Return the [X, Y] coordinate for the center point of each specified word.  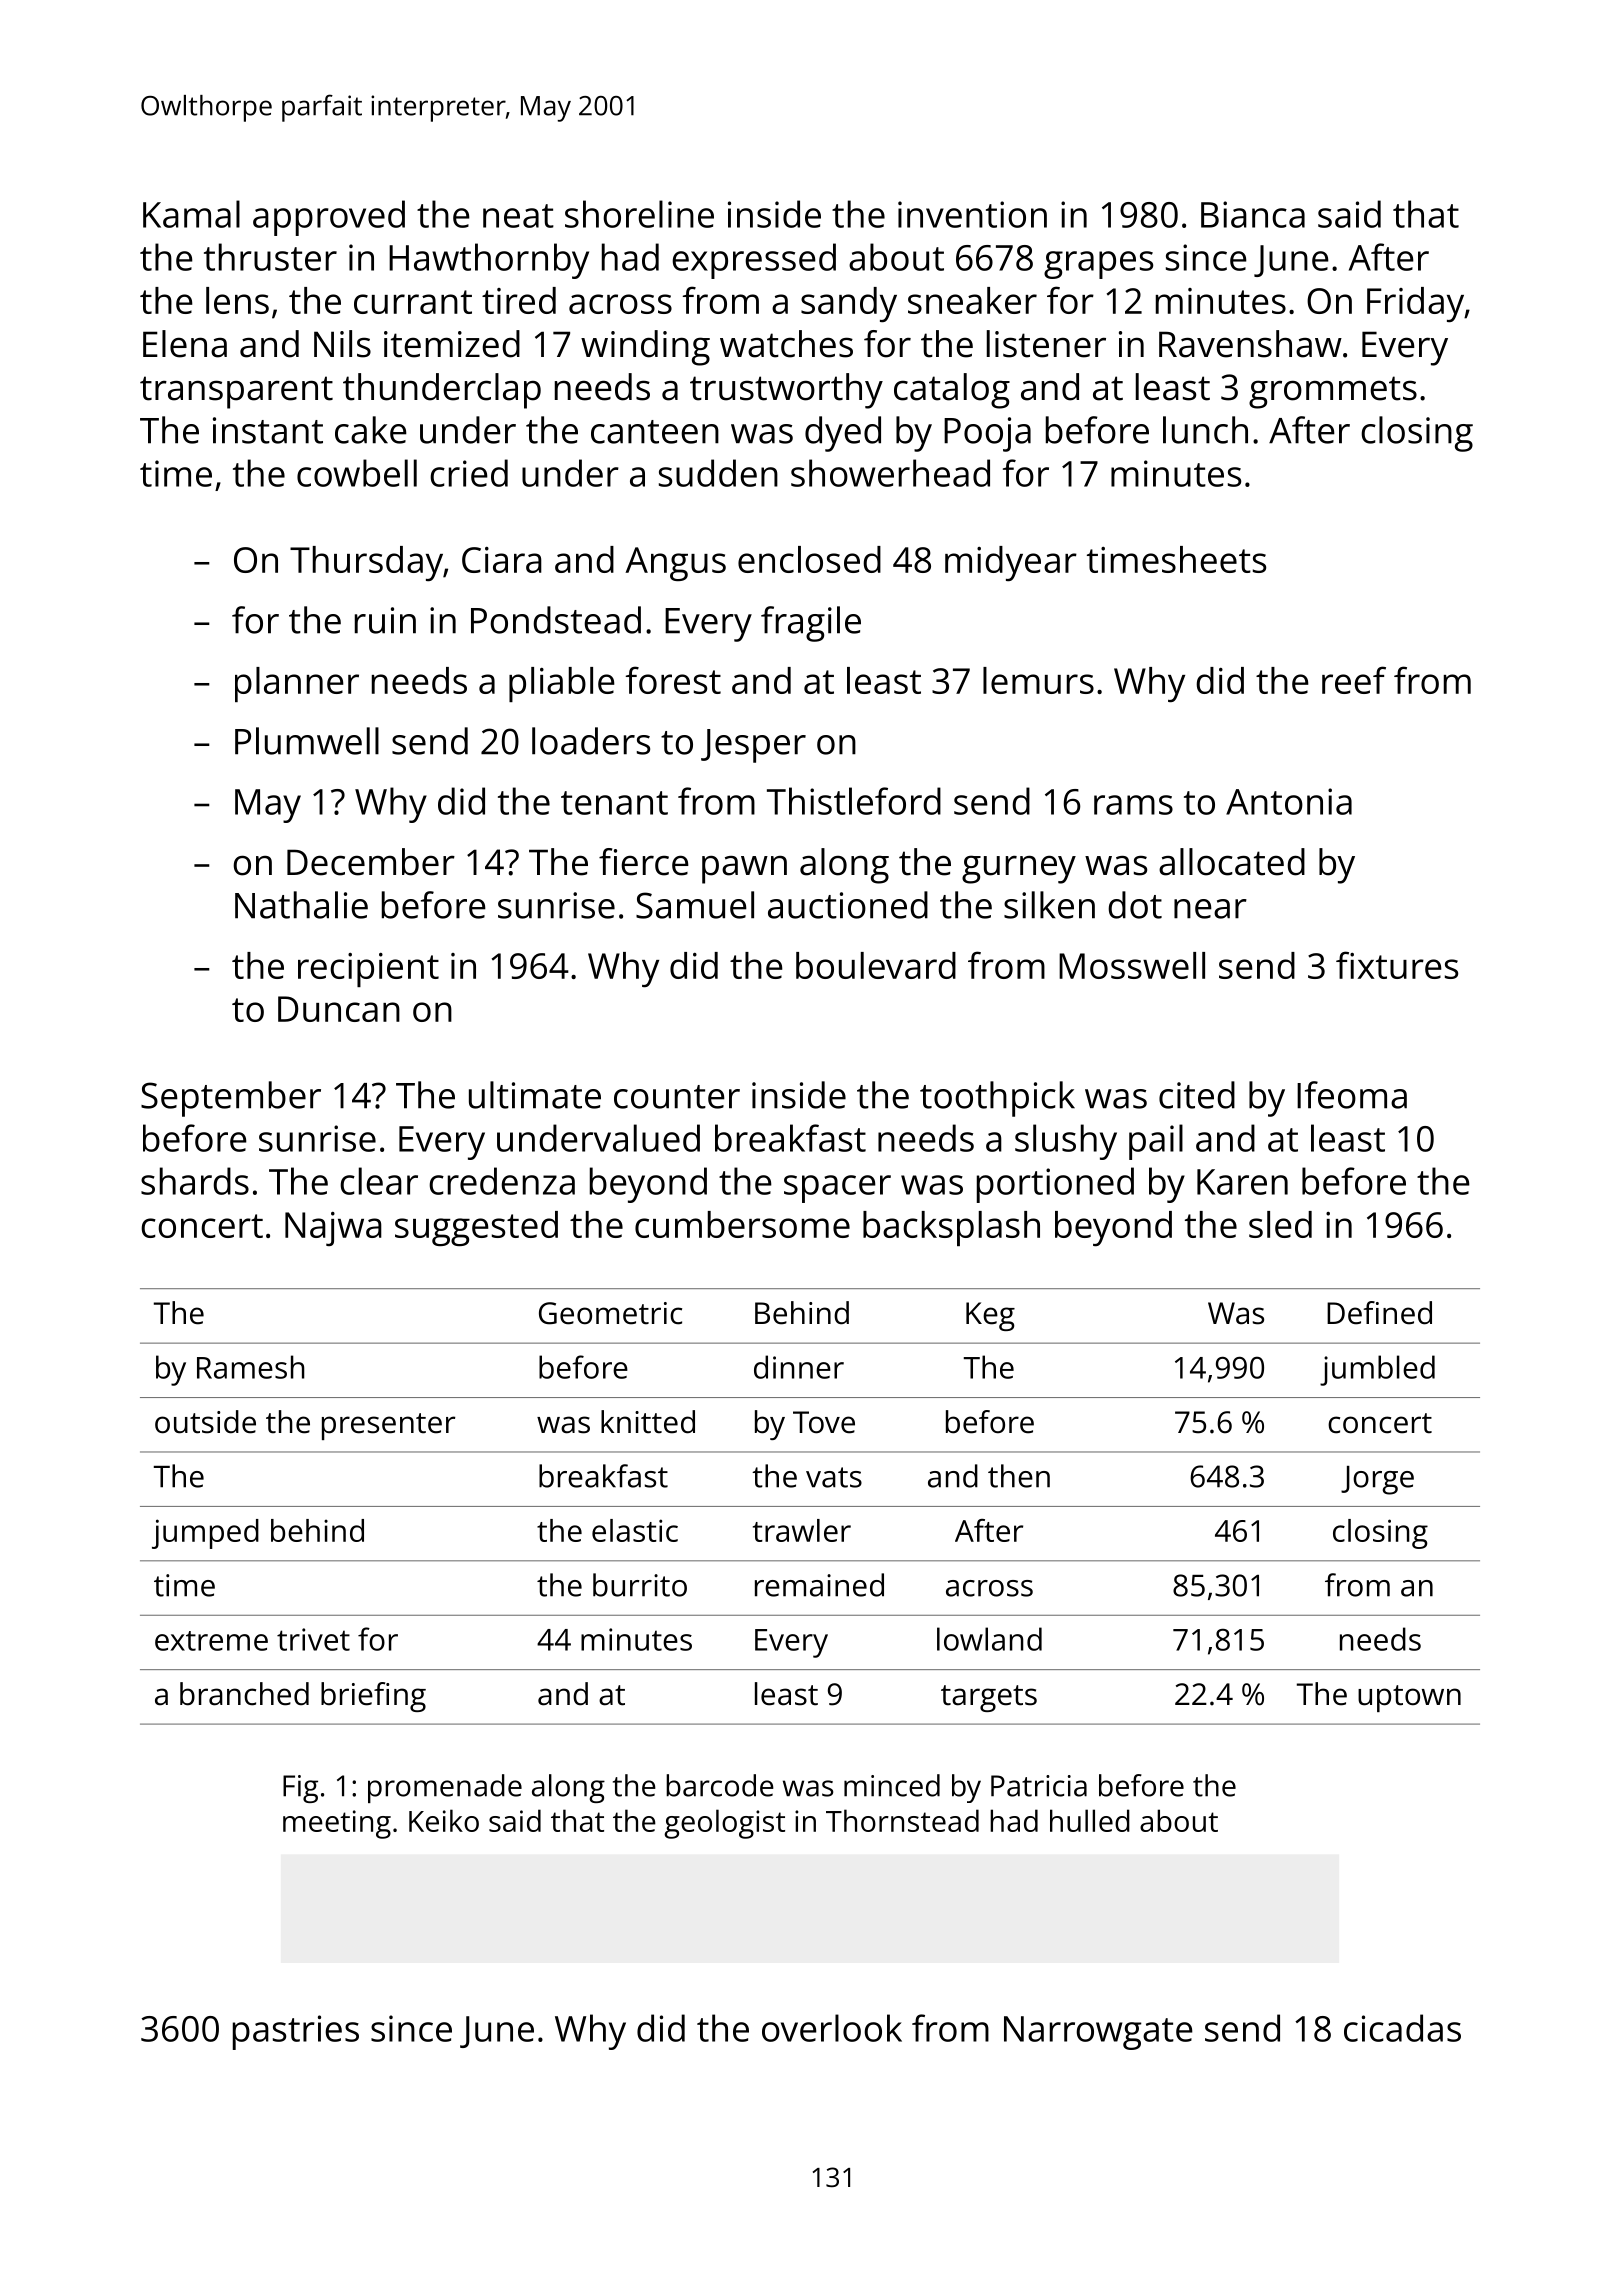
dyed [843, 434]
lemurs [1038, 680]
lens [237, 300]
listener [1046, 344]
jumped [205, 1534]
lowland [989, 1639]
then [1019, 1476]
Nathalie [301, 905]
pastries [296, 2032]
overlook [832, 2028]
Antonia [1289, 801]
